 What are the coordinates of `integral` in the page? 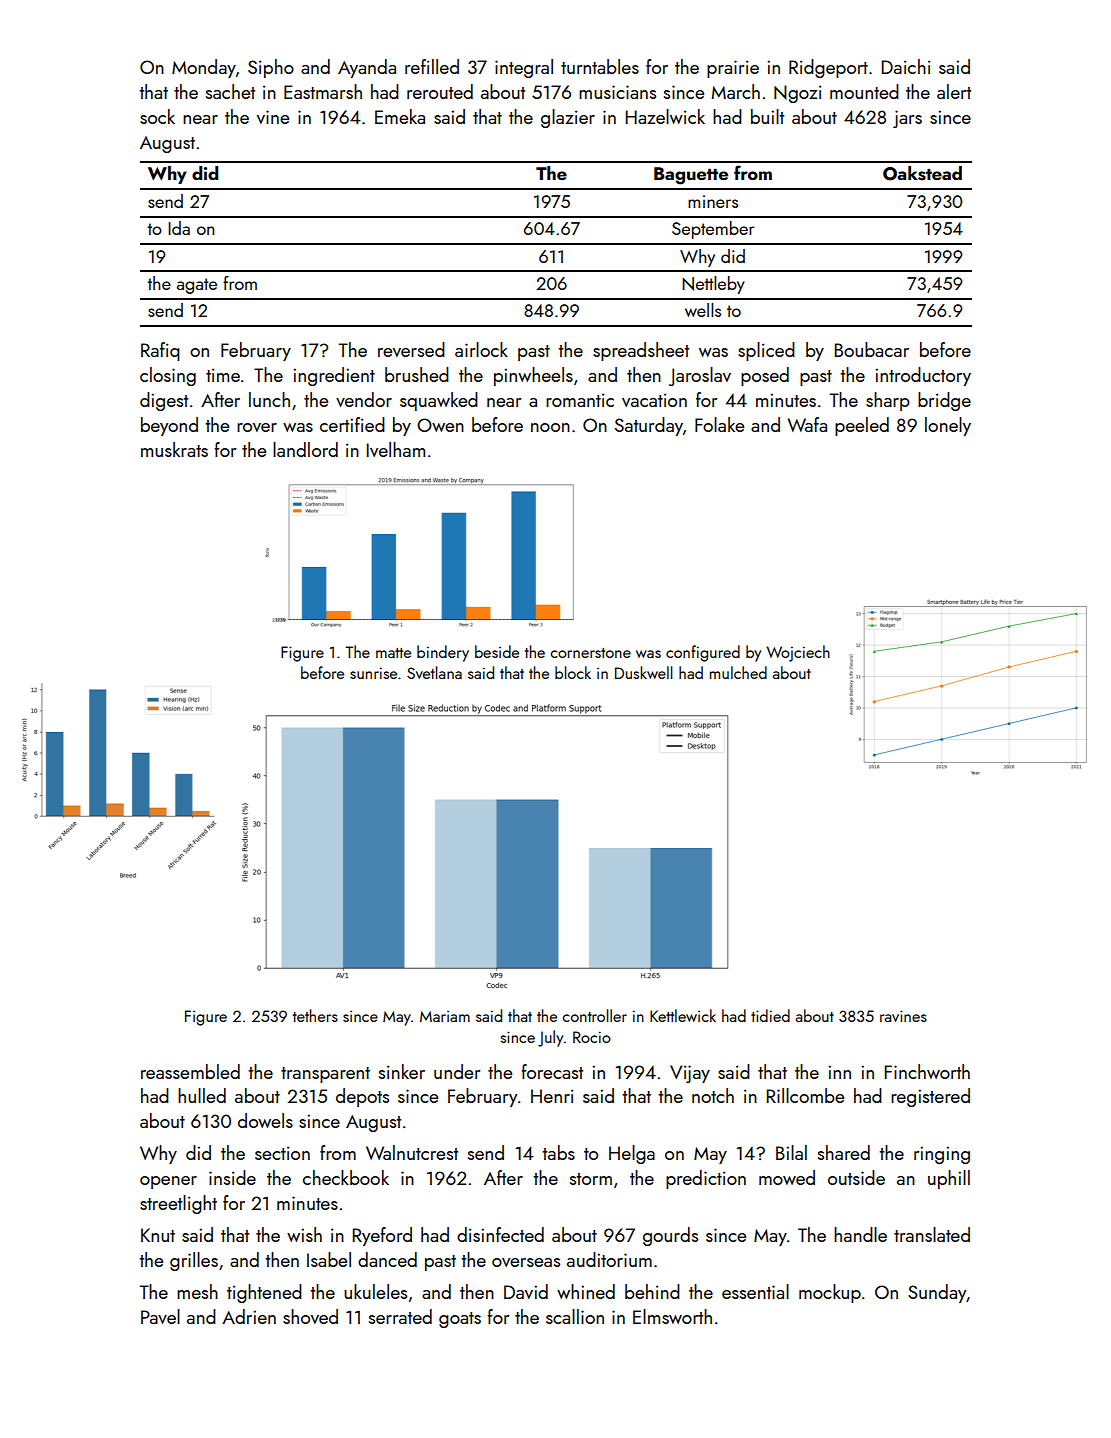 It's located at (524, 68).
